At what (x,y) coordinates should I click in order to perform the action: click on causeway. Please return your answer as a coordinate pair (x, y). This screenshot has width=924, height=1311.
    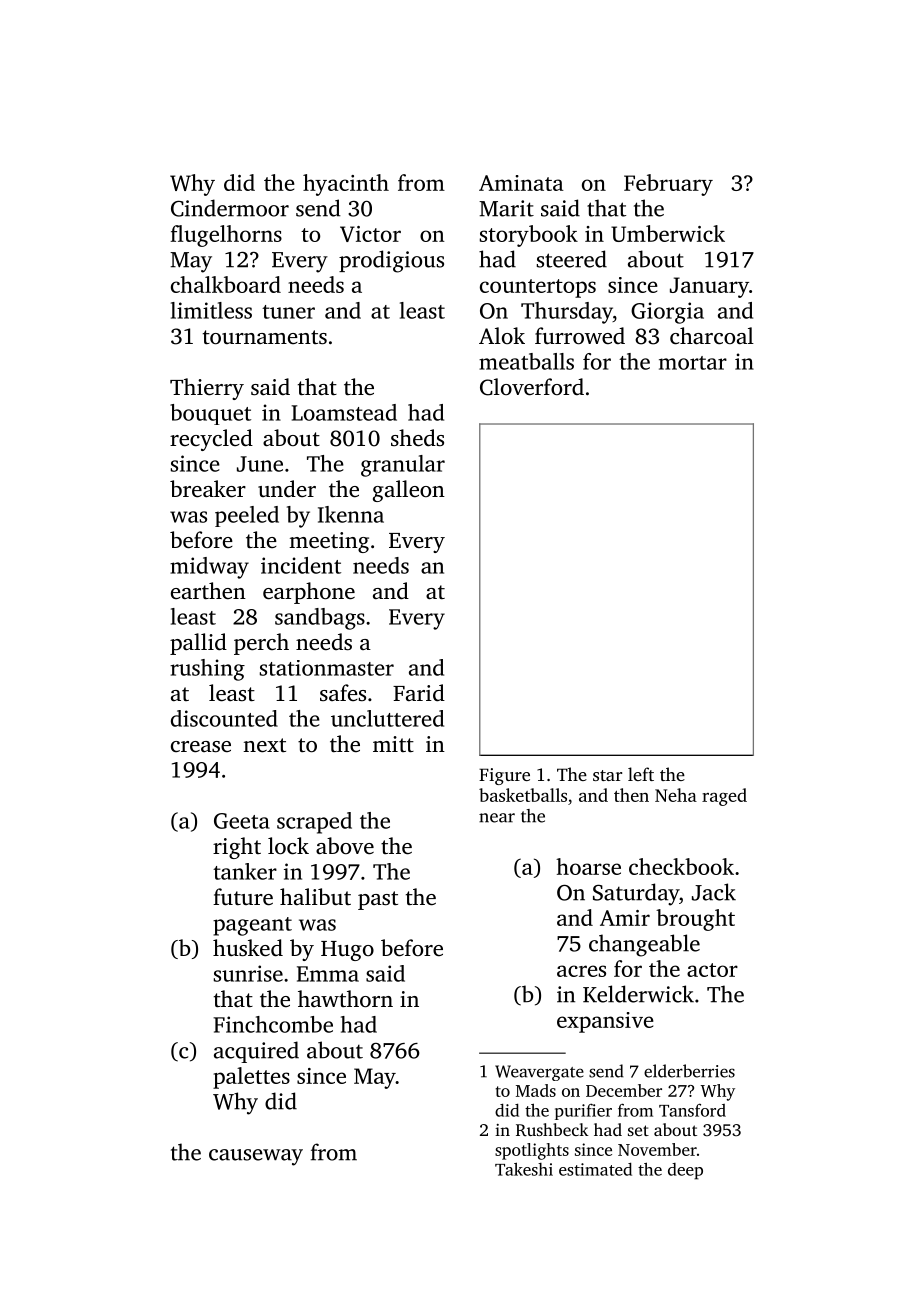
    Looking at the image, I should click on (256, 1157).
